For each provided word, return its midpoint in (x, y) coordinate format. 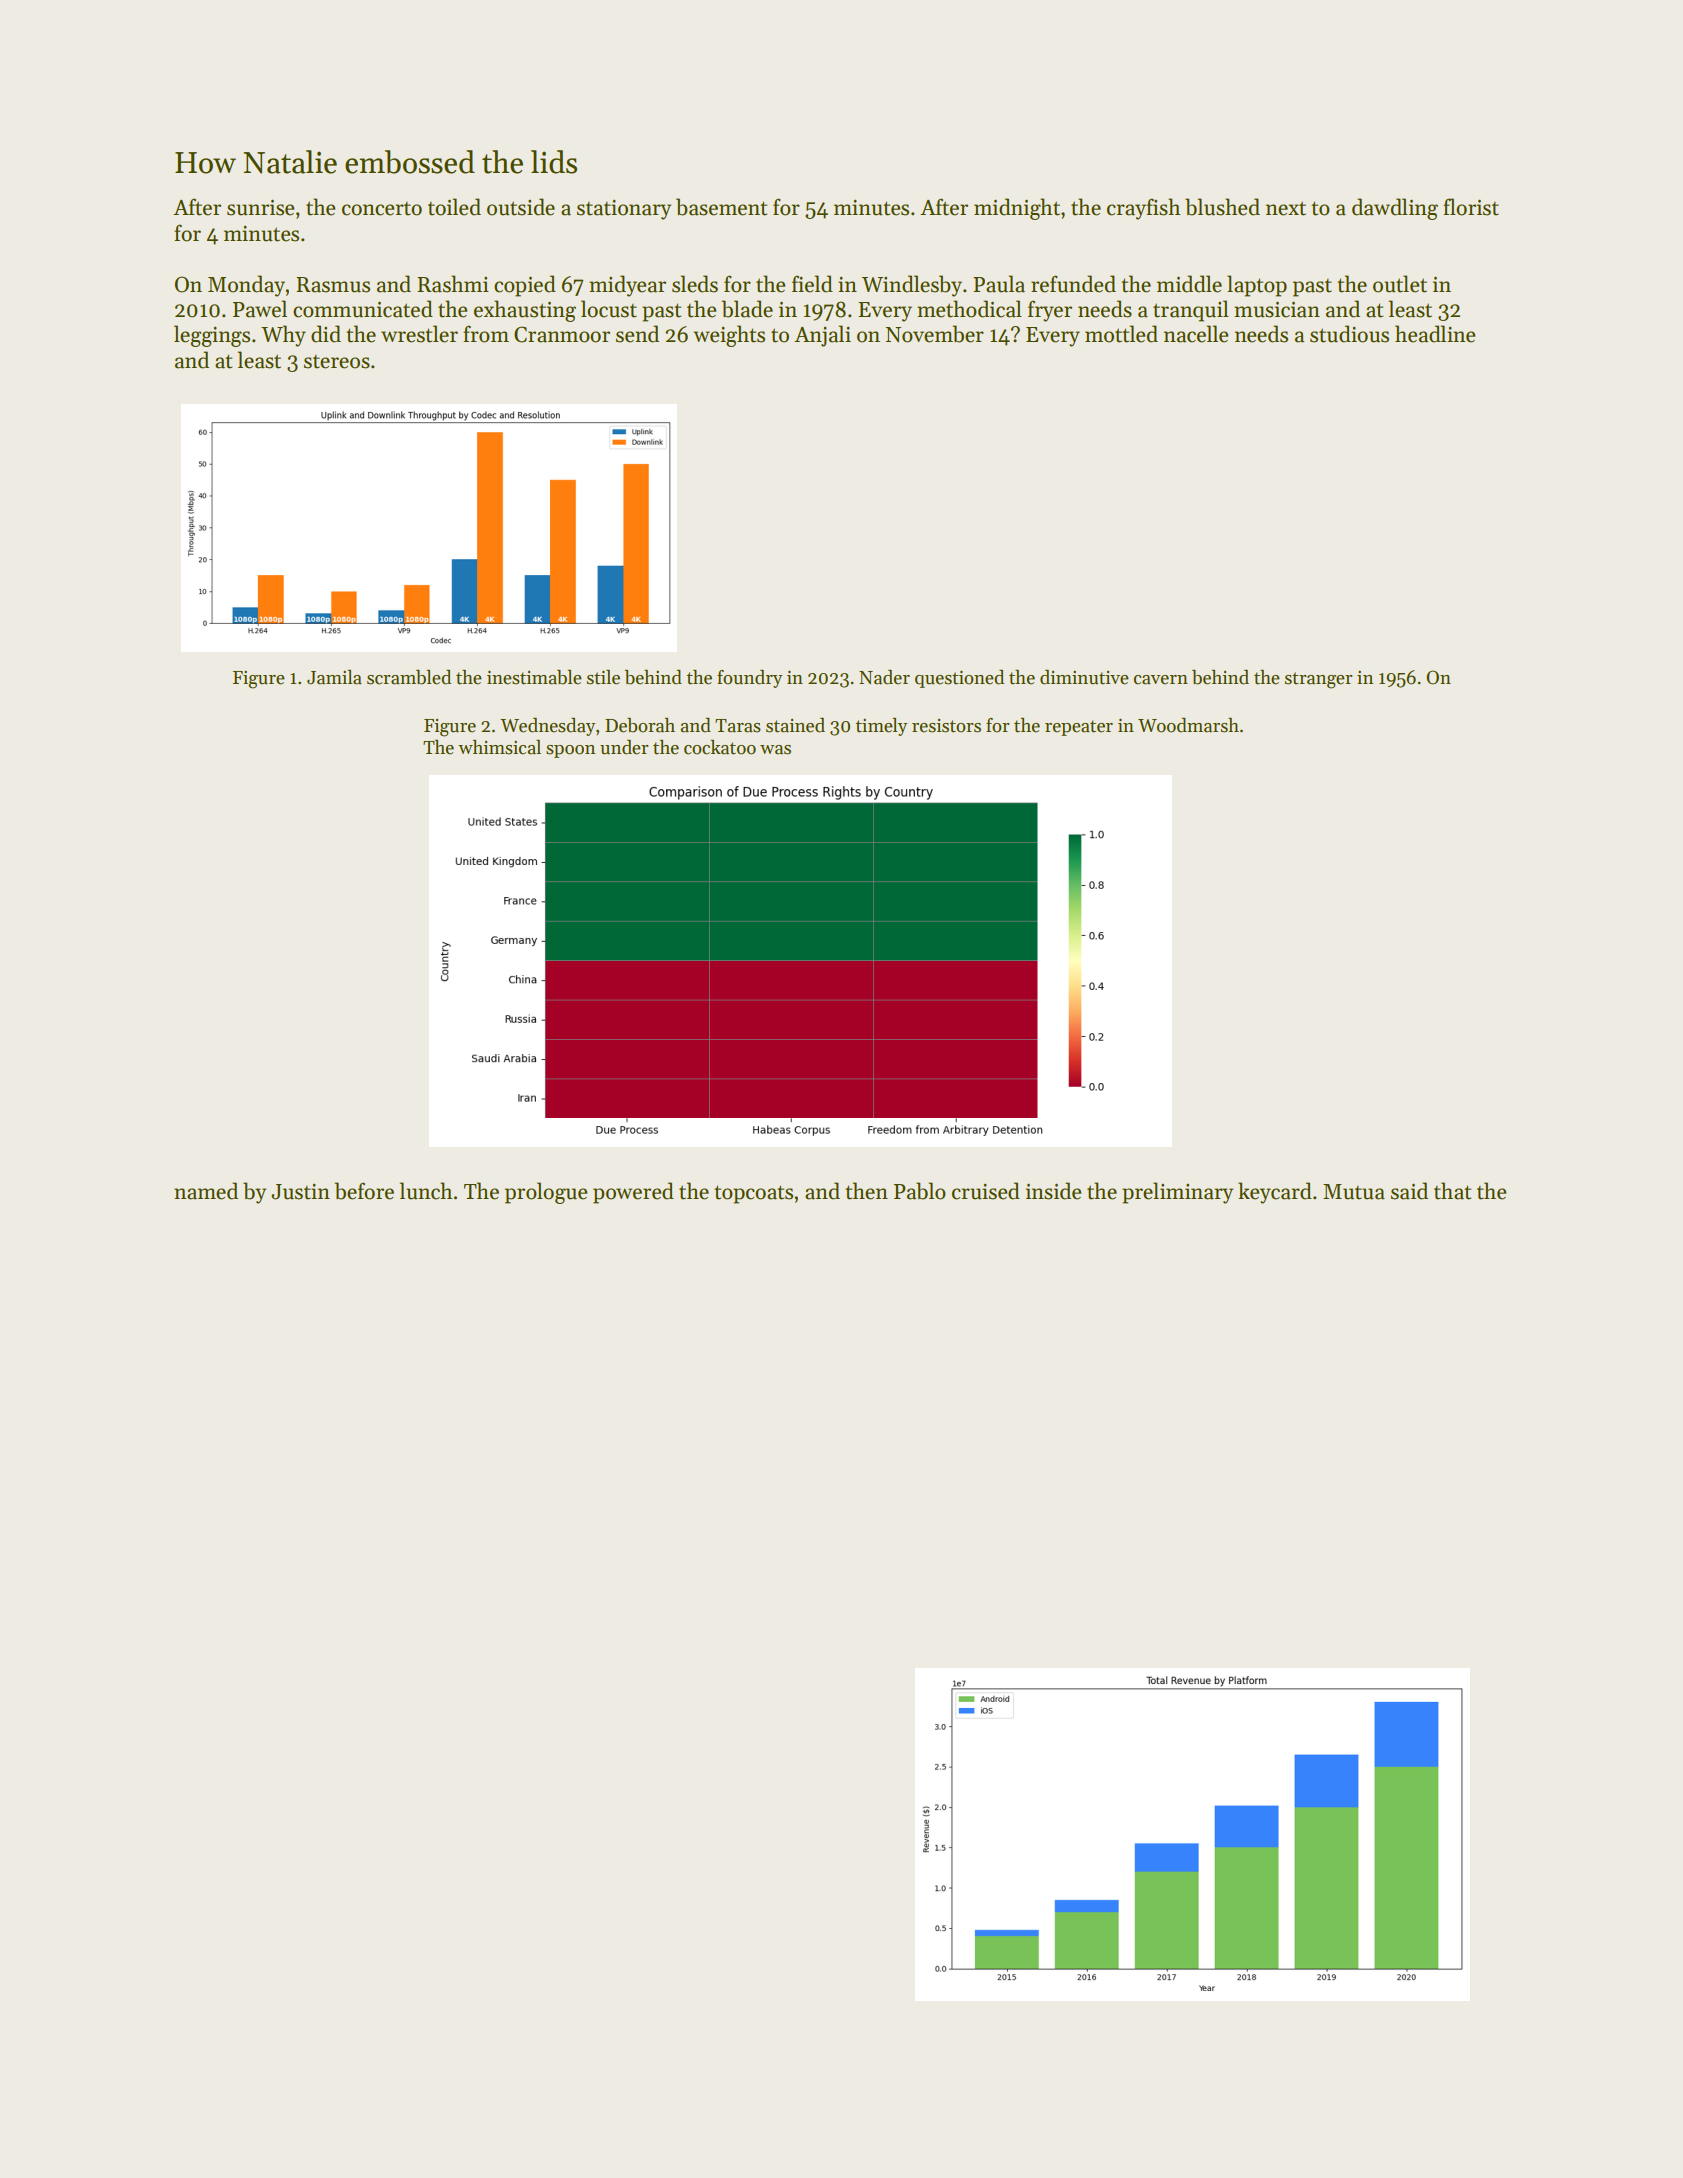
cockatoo (720, 747)
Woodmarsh (1188, 725)
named (206, 1191)
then (866, 1191)
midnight (1017, 209)
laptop (1257, 286)
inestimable (534, 677)
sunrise (260, 208)
